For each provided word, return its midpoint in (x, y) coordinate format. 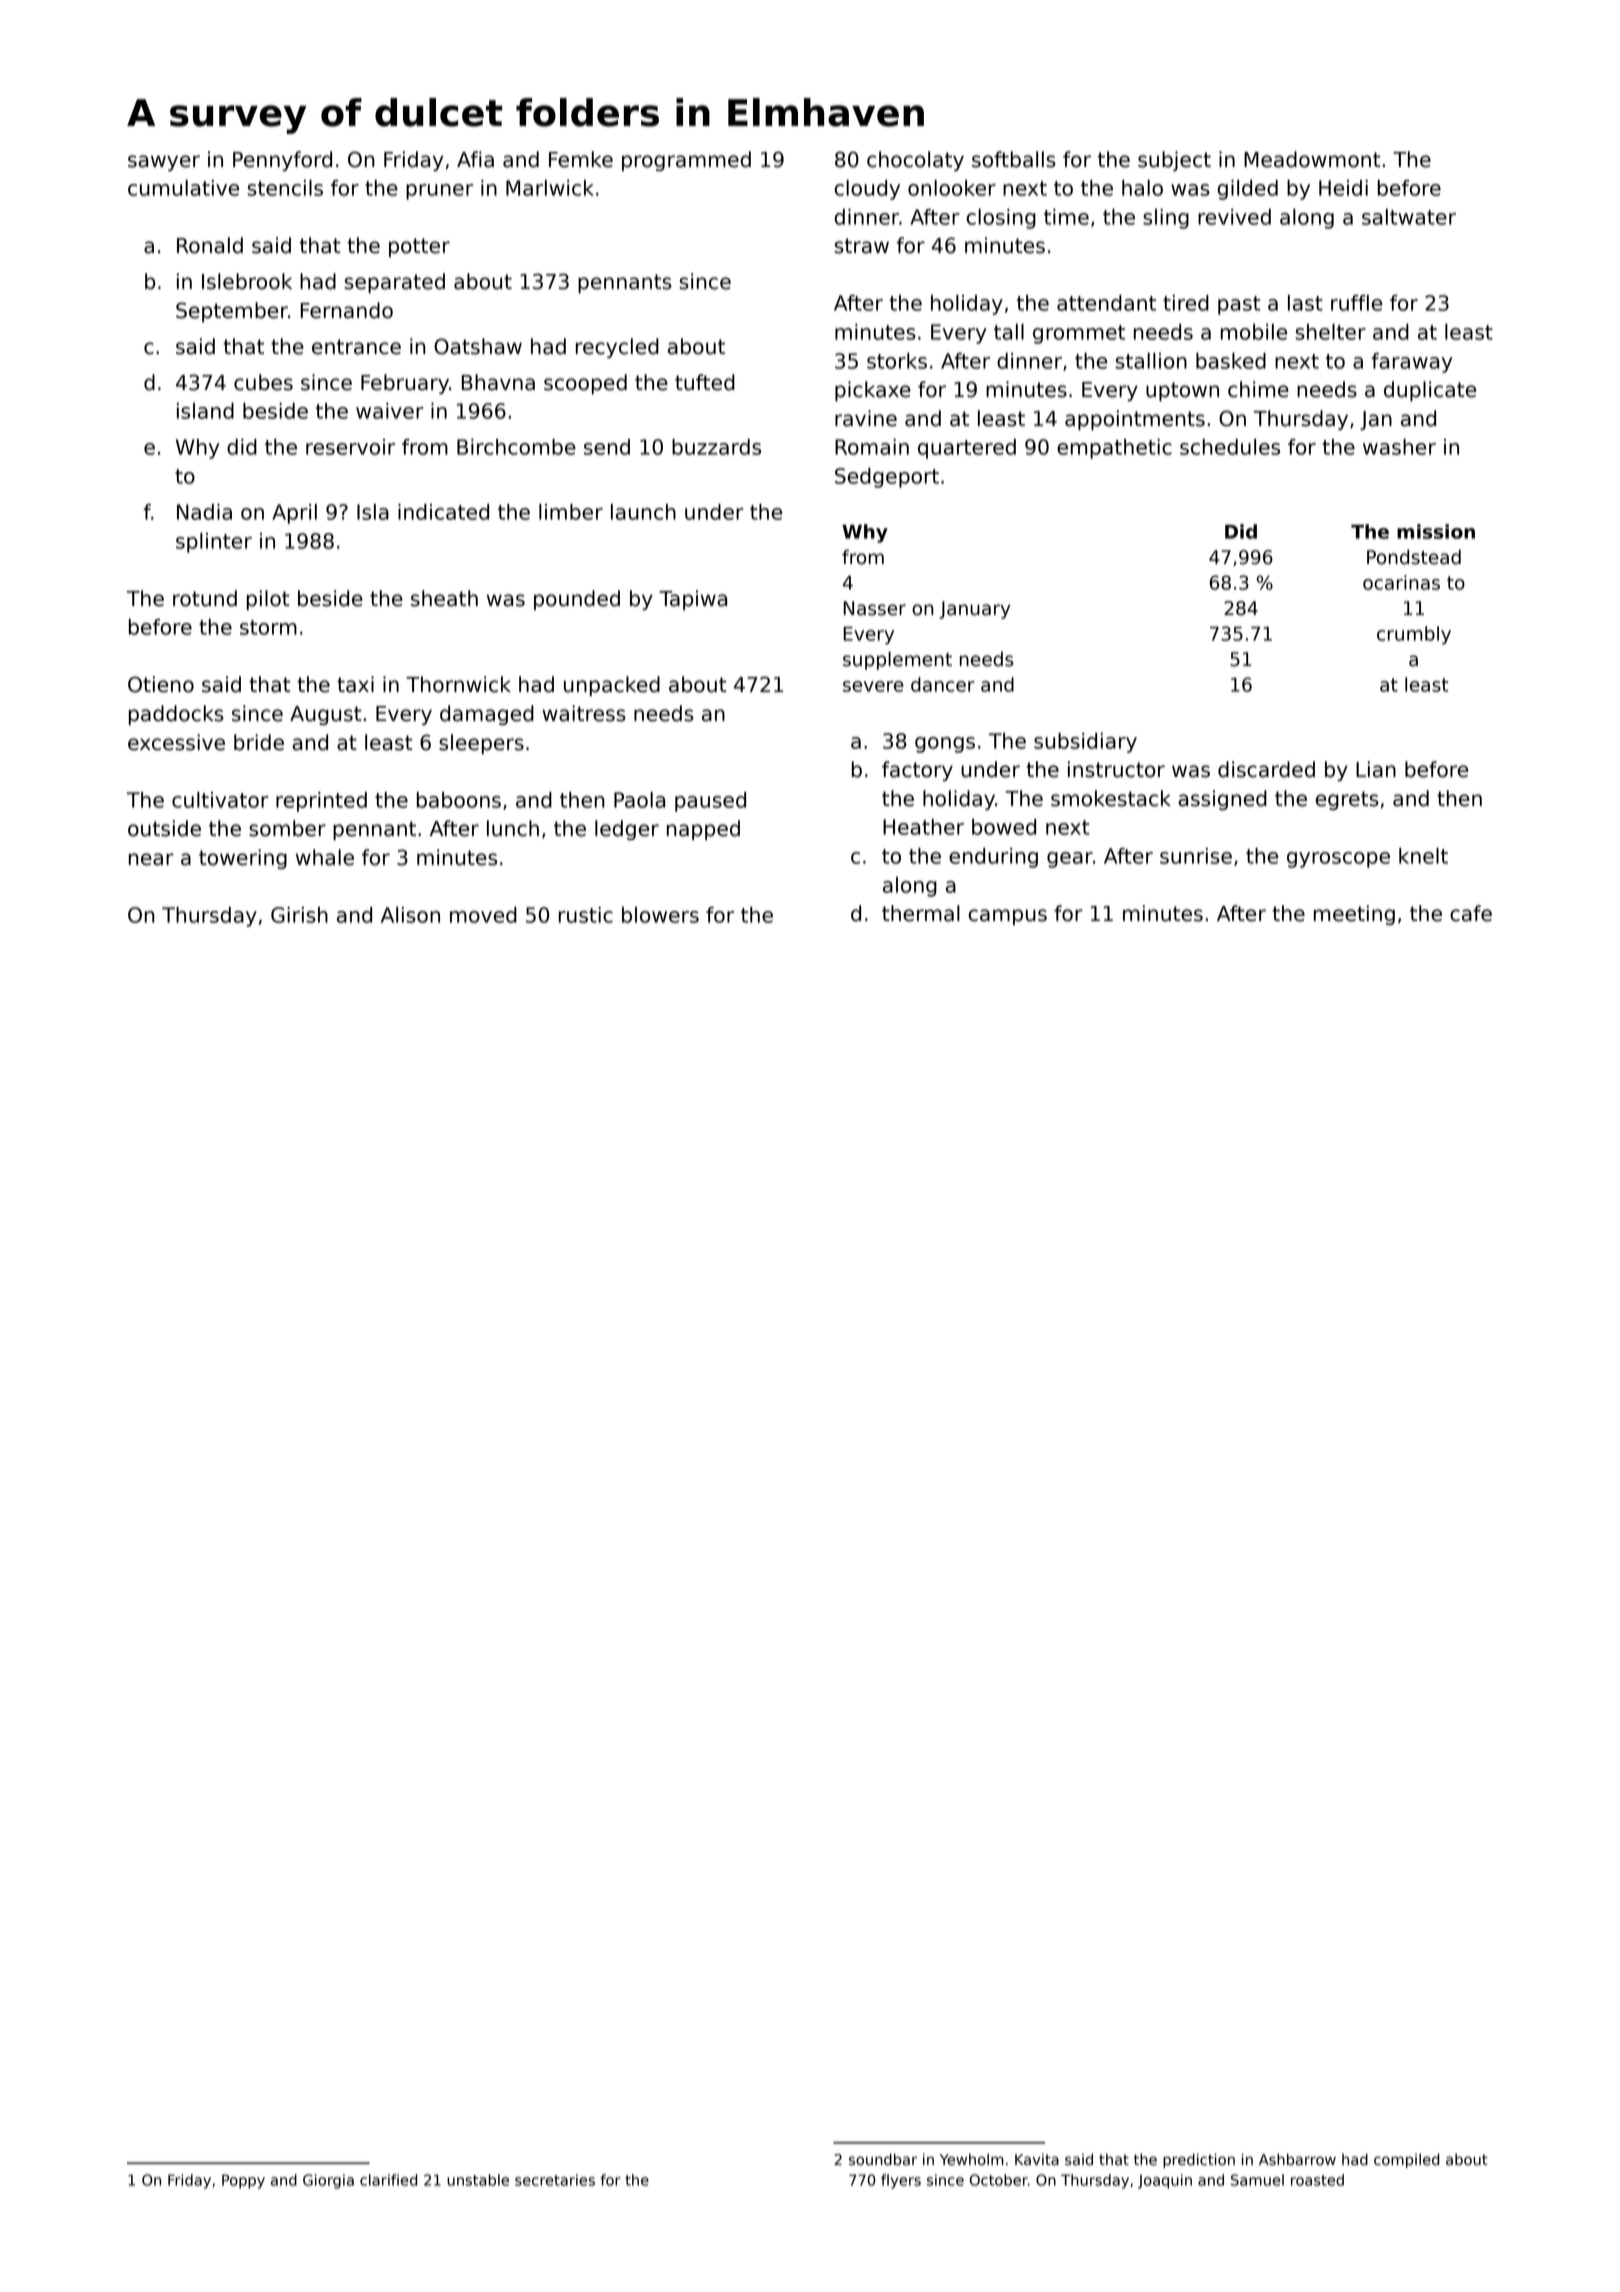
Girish (299, 915)
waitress (584, 713)
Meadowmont (1312, 159)
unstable (478, 2180)
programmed (686, 161)
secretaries (555, 2180)
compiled (1406, 2160)
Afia (475, 159)
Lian (1376, 769)
